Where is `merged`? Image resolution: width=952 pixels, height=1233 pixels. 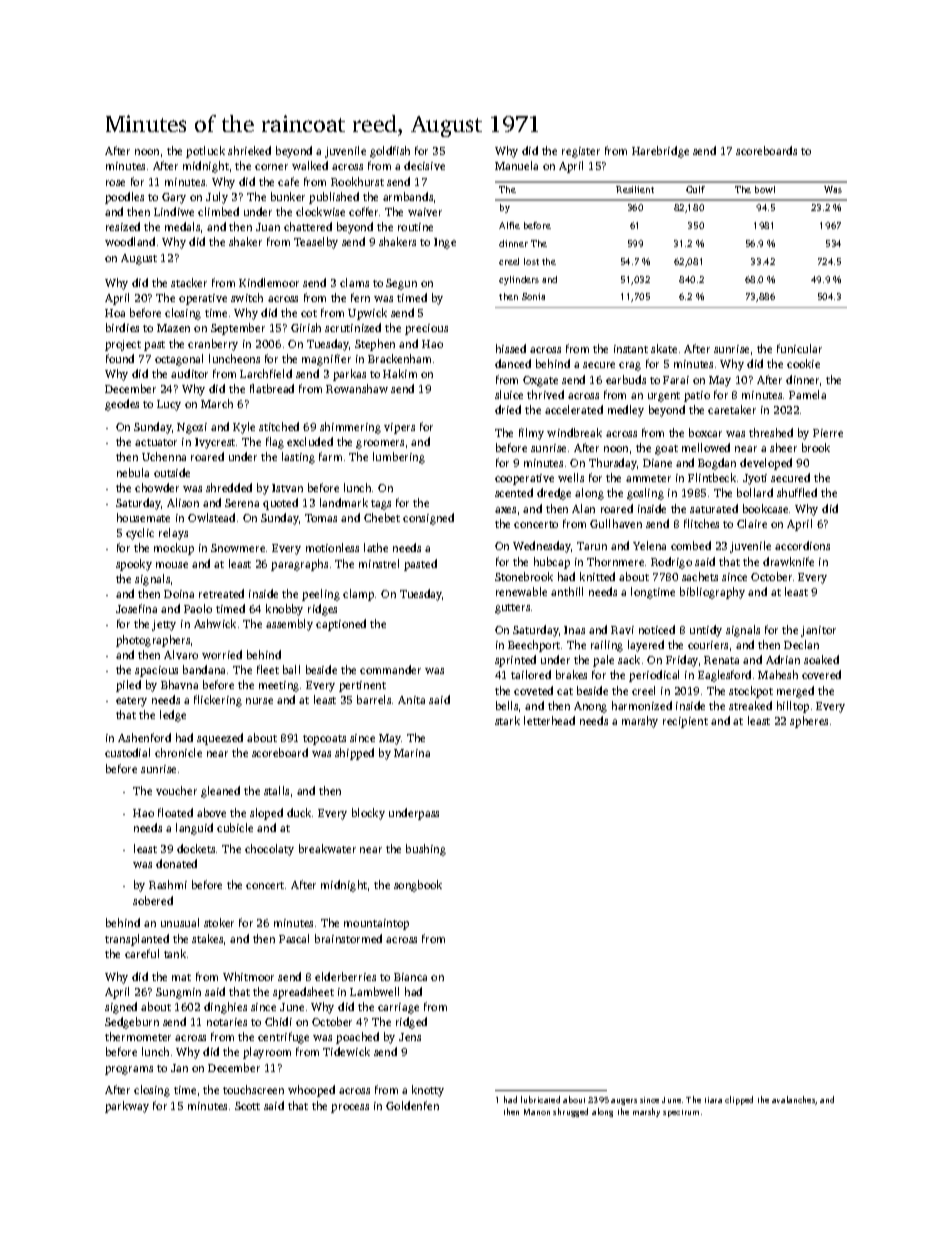
merged is located at coordinates (795, 692).
